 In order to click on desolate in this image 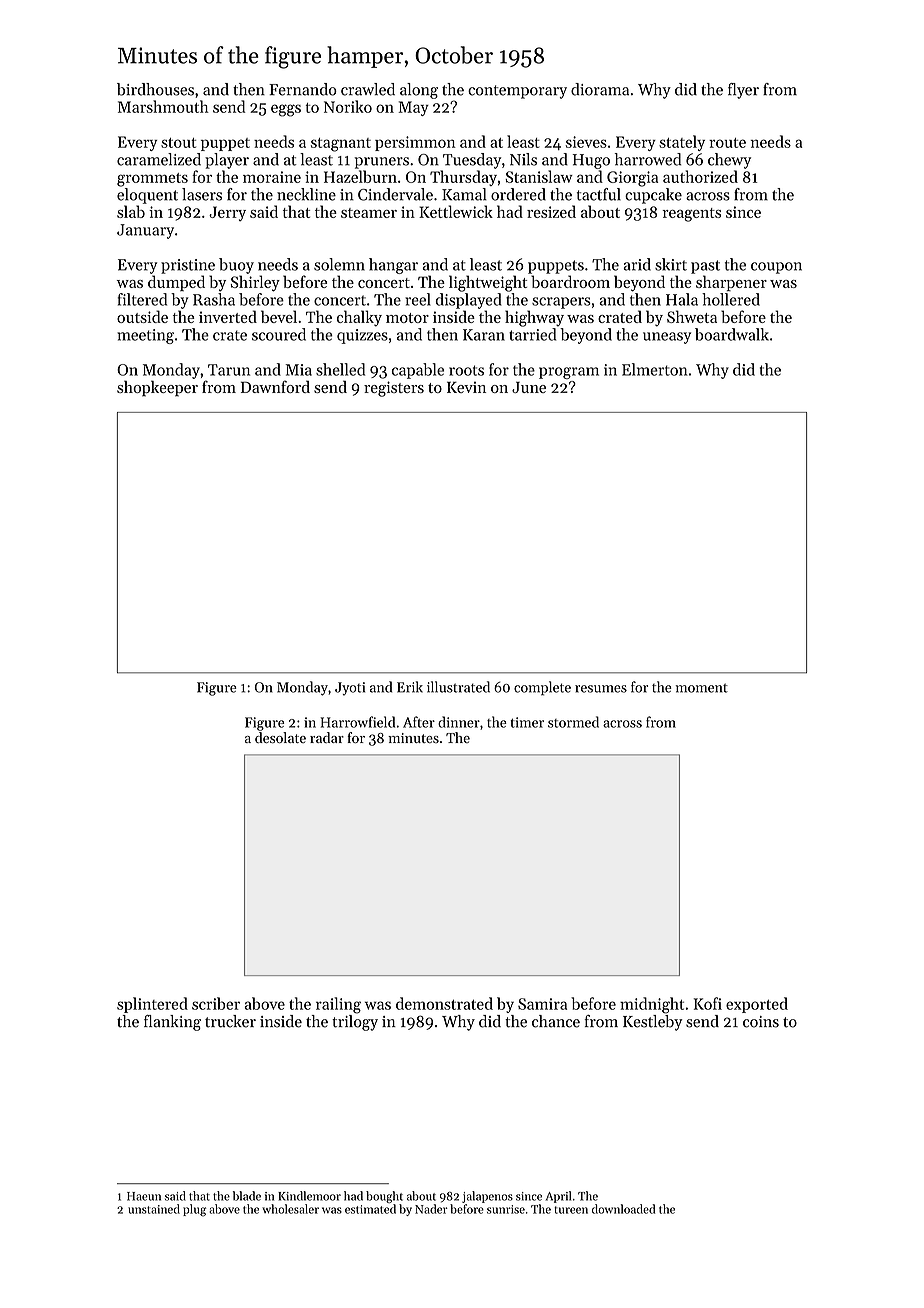, I will do `click(280, 737)`.
